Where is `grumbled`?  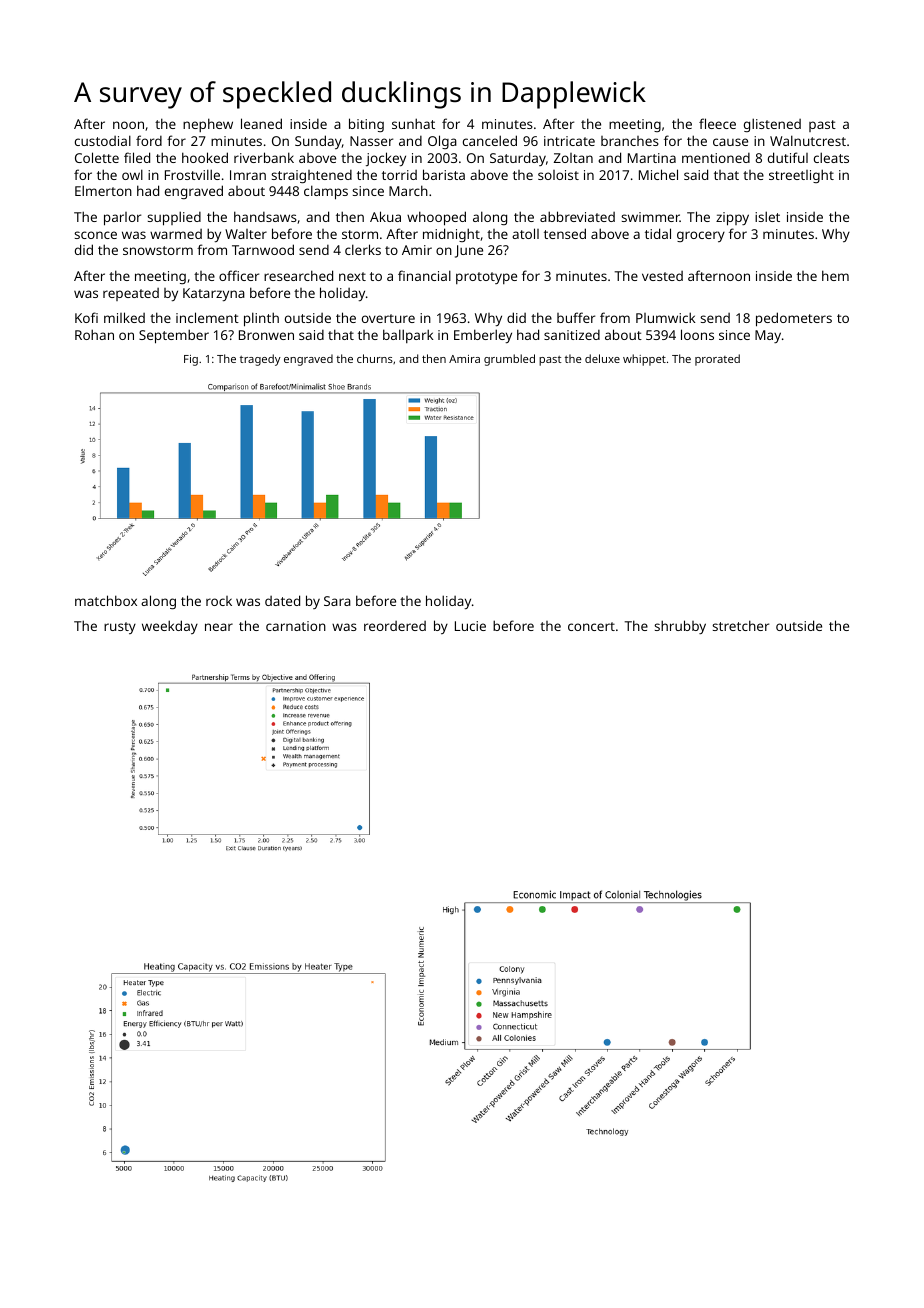
grumbled is located at coordinates (509, 360).
